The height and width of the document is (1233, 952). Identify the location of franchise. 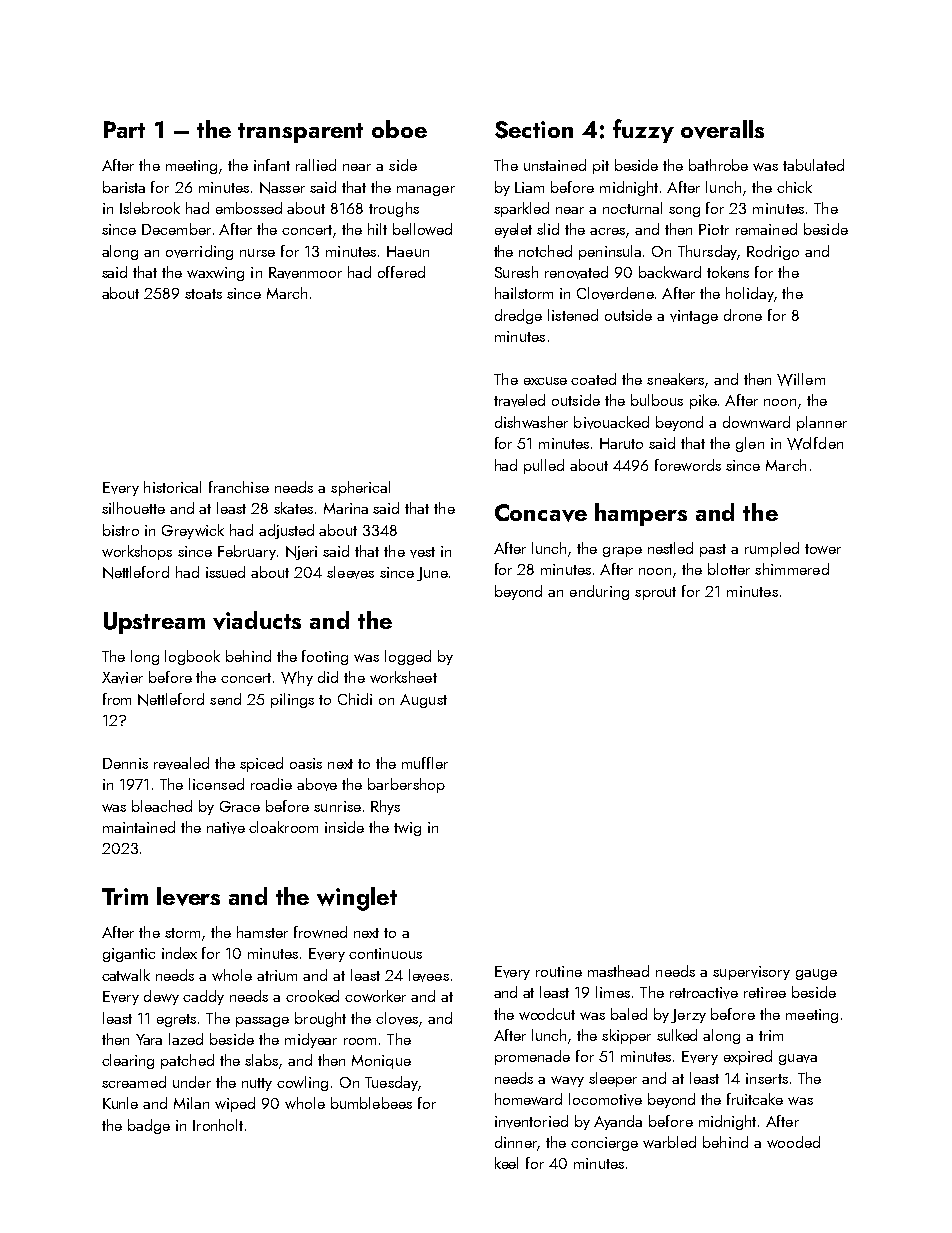
(239, 487).
